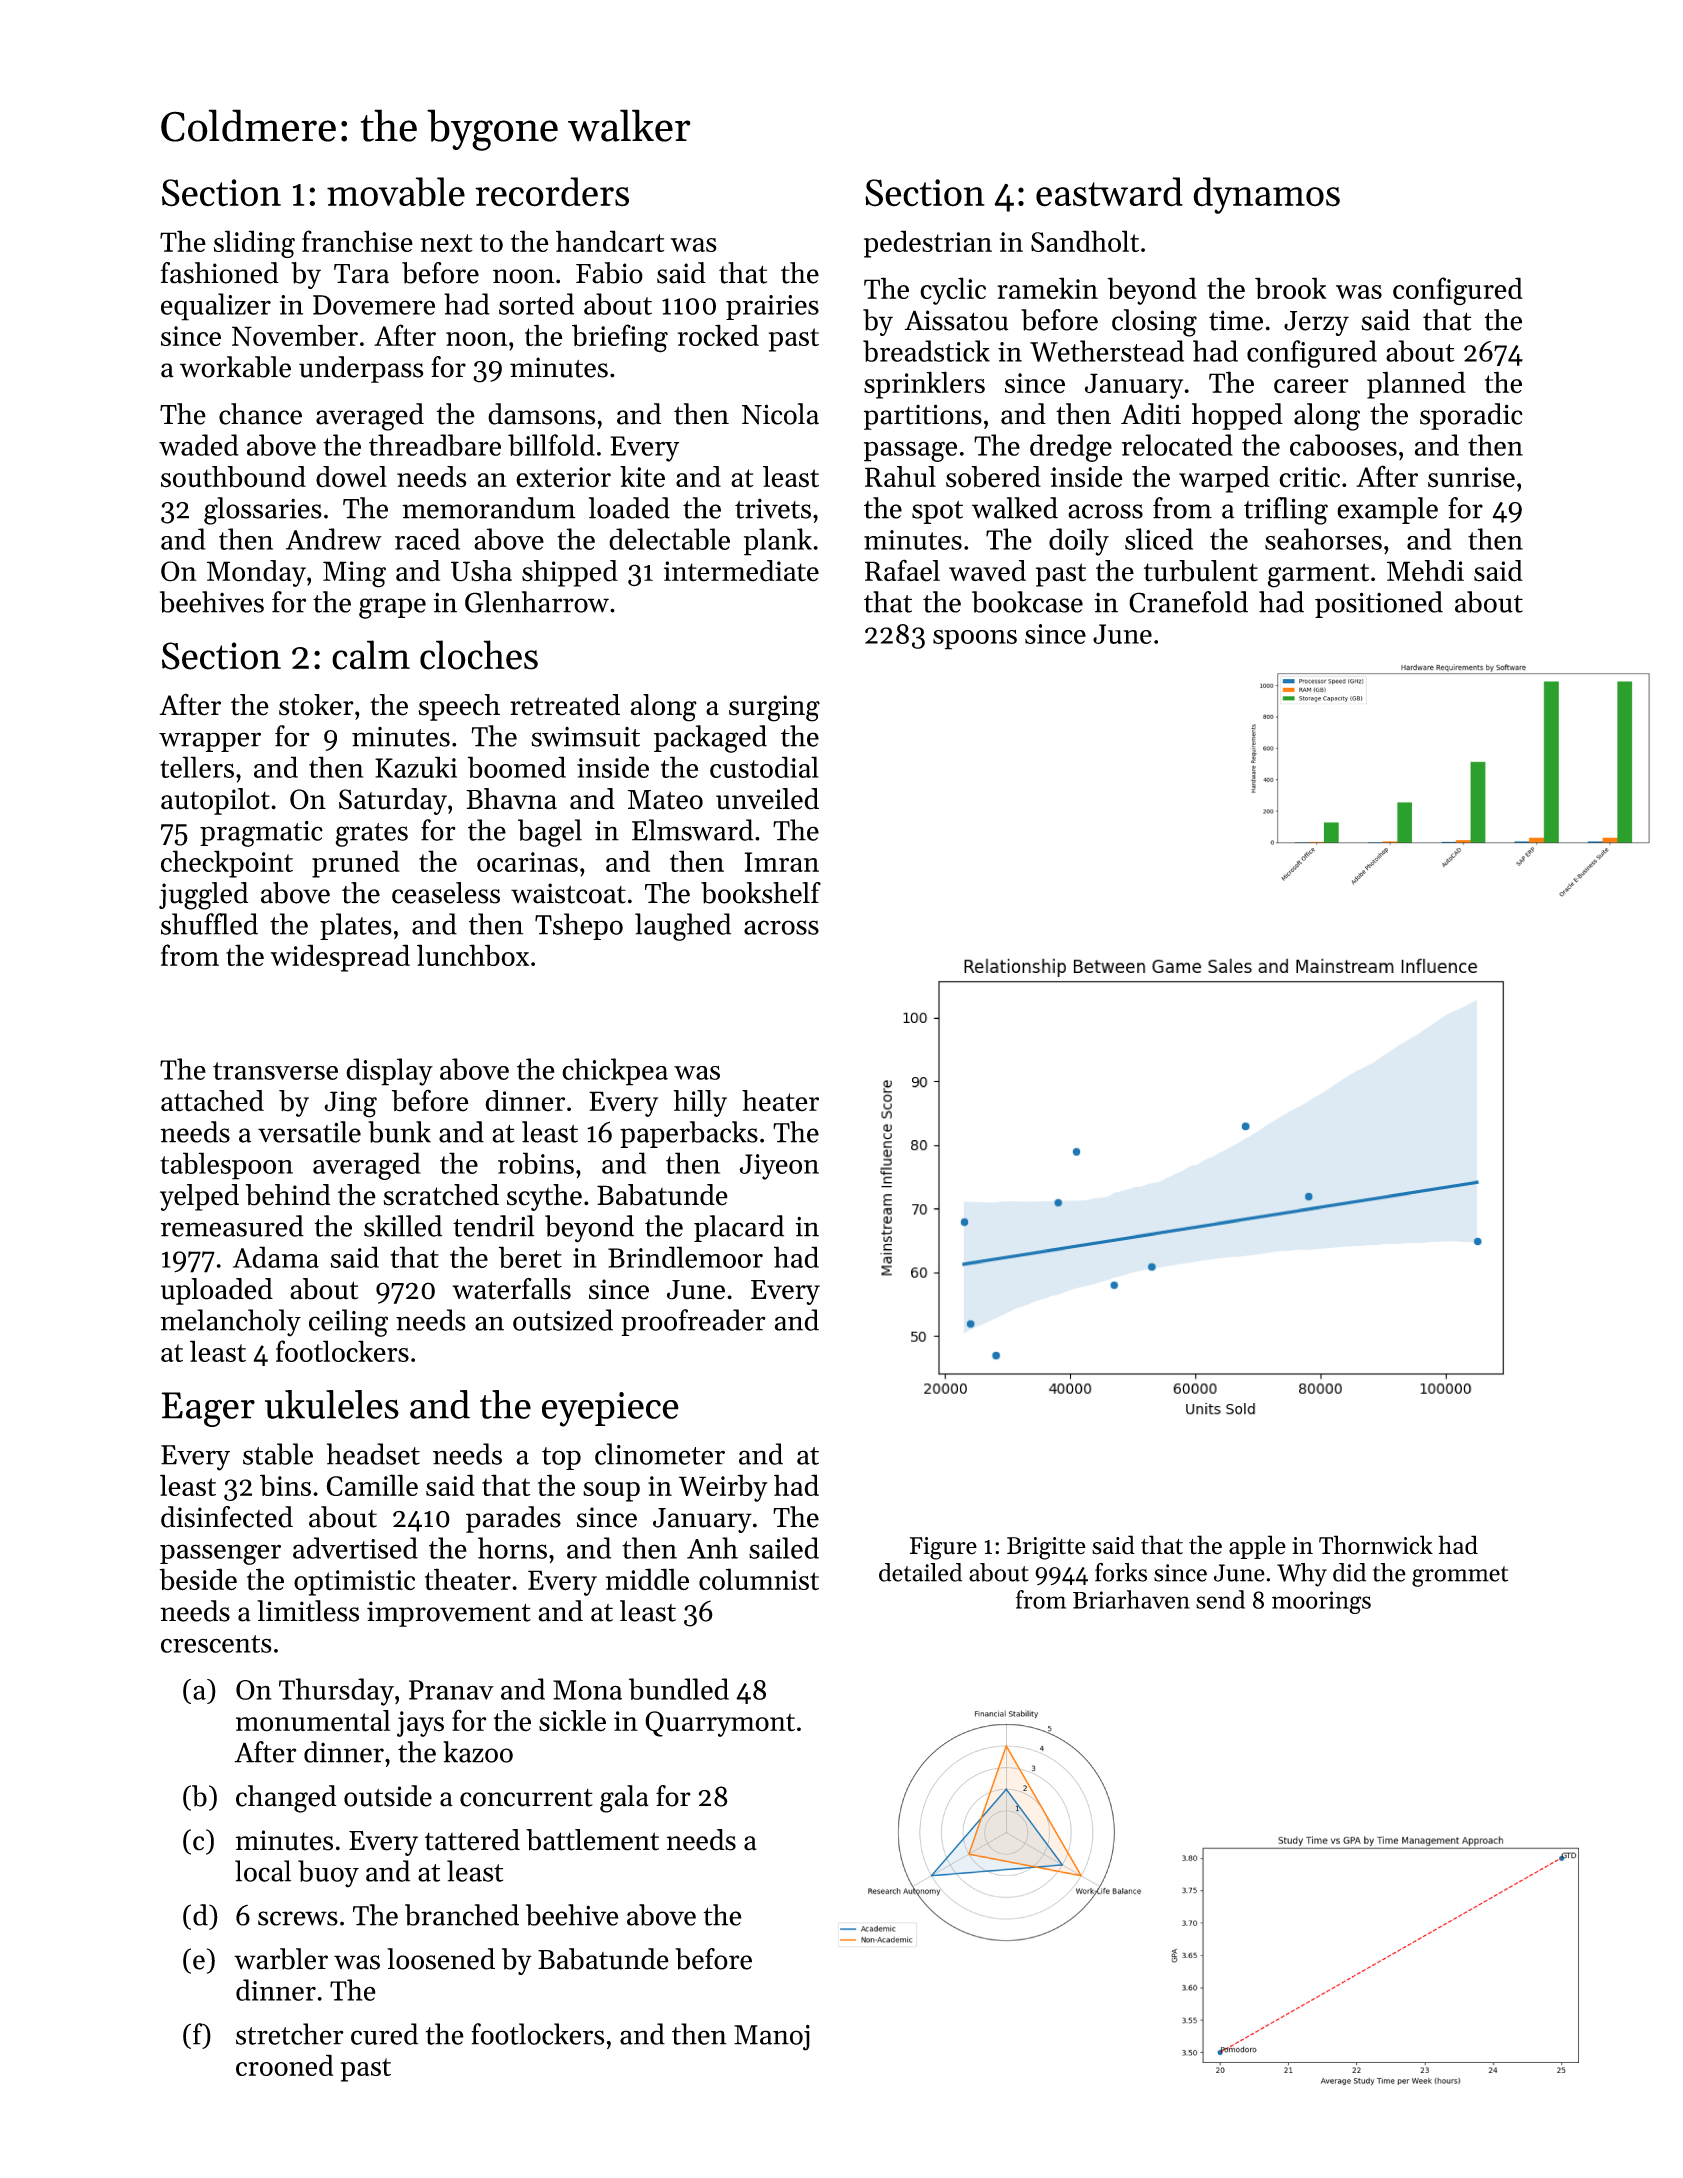 This screenshot has height=2178, width=1683. I want to click on Imran, so click(781, 862).
